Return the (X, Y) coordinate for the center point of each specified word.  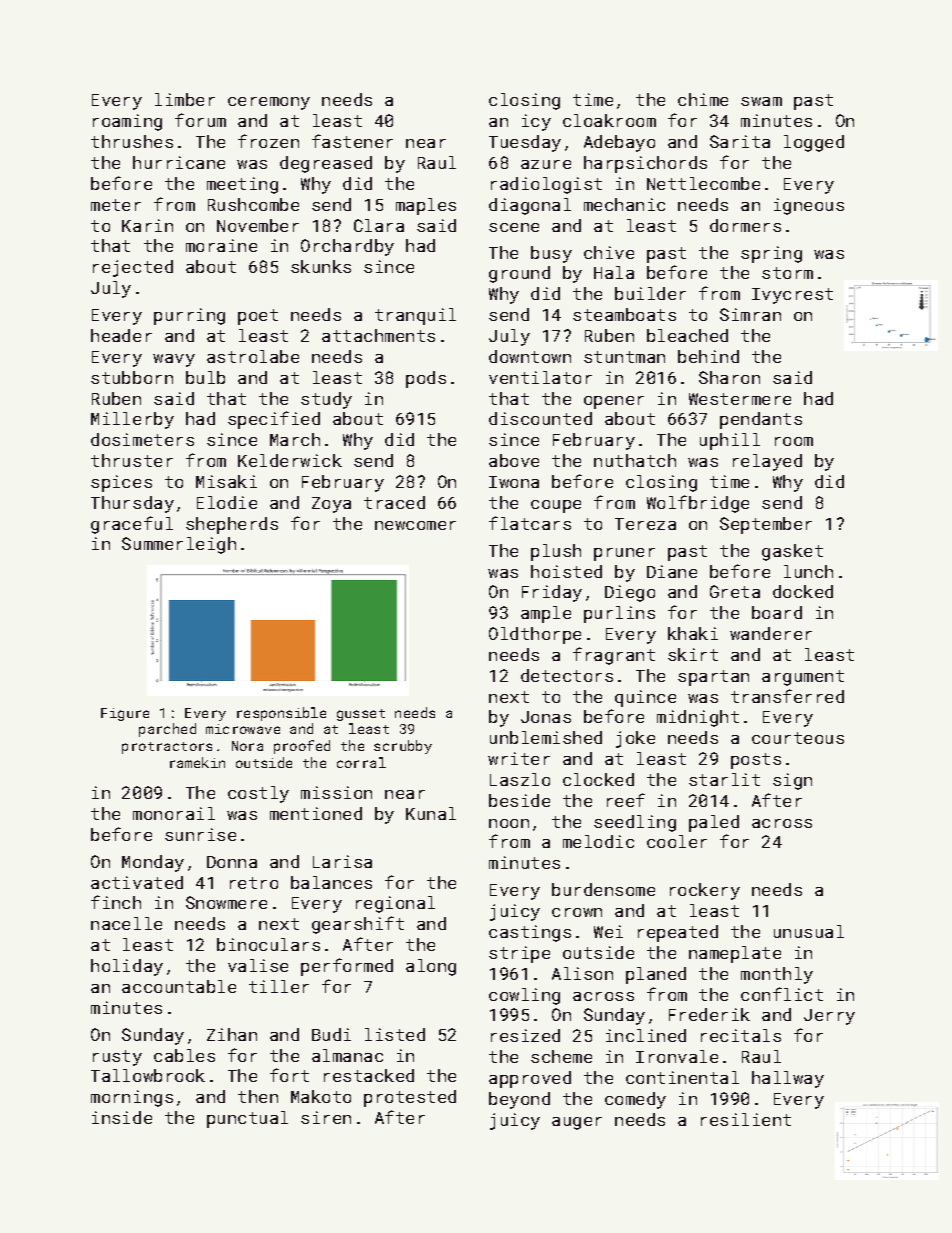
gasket (792, 552)
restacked (369, 1075)
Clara (379, 225)
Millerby (132, 420)
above (514, 460)
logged (814, 143)
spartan (713, 678)
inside (122, 1117)
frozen (268, 141)
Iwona (514, 482)
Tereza (645, 524)
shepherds (232, 525)
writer (519, 758)
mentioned (316, 813)
